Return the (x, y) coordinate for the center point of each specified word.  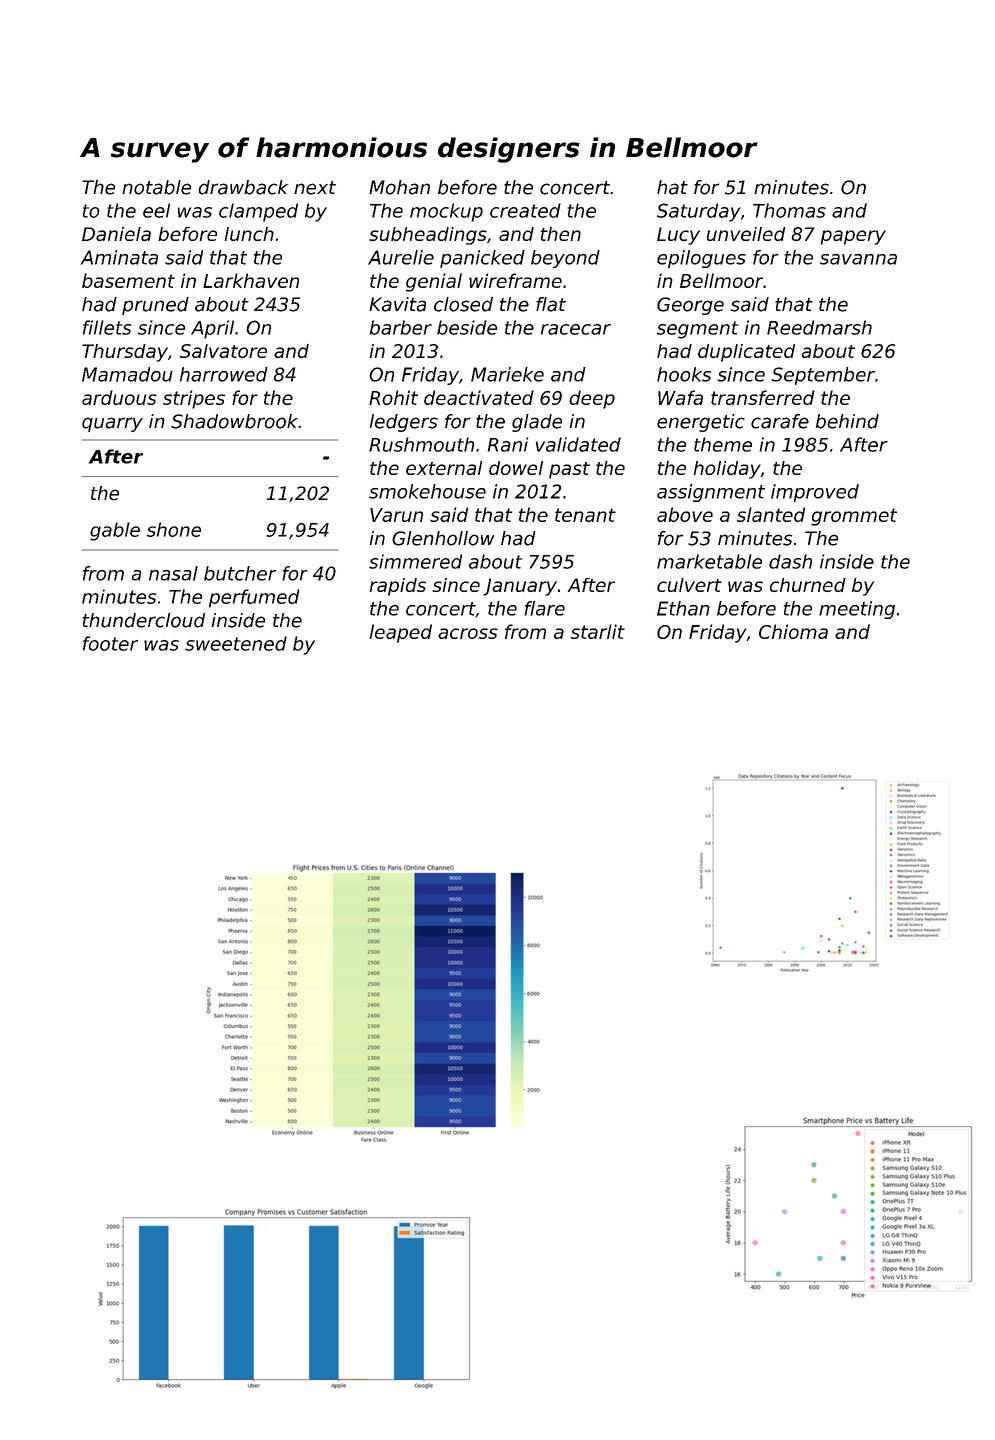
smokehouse (427, 491)
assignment (711, 493)
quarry (112, 424)
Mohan (399, 187)
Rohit (393, 397)
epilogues (701, 259)
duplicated (746, 353)
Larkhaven (251, 280)
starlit (598, 631)
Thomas (789, 210)
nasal (173, 573)
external (444, 468)
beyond (565, 259)
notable (156, 187)
